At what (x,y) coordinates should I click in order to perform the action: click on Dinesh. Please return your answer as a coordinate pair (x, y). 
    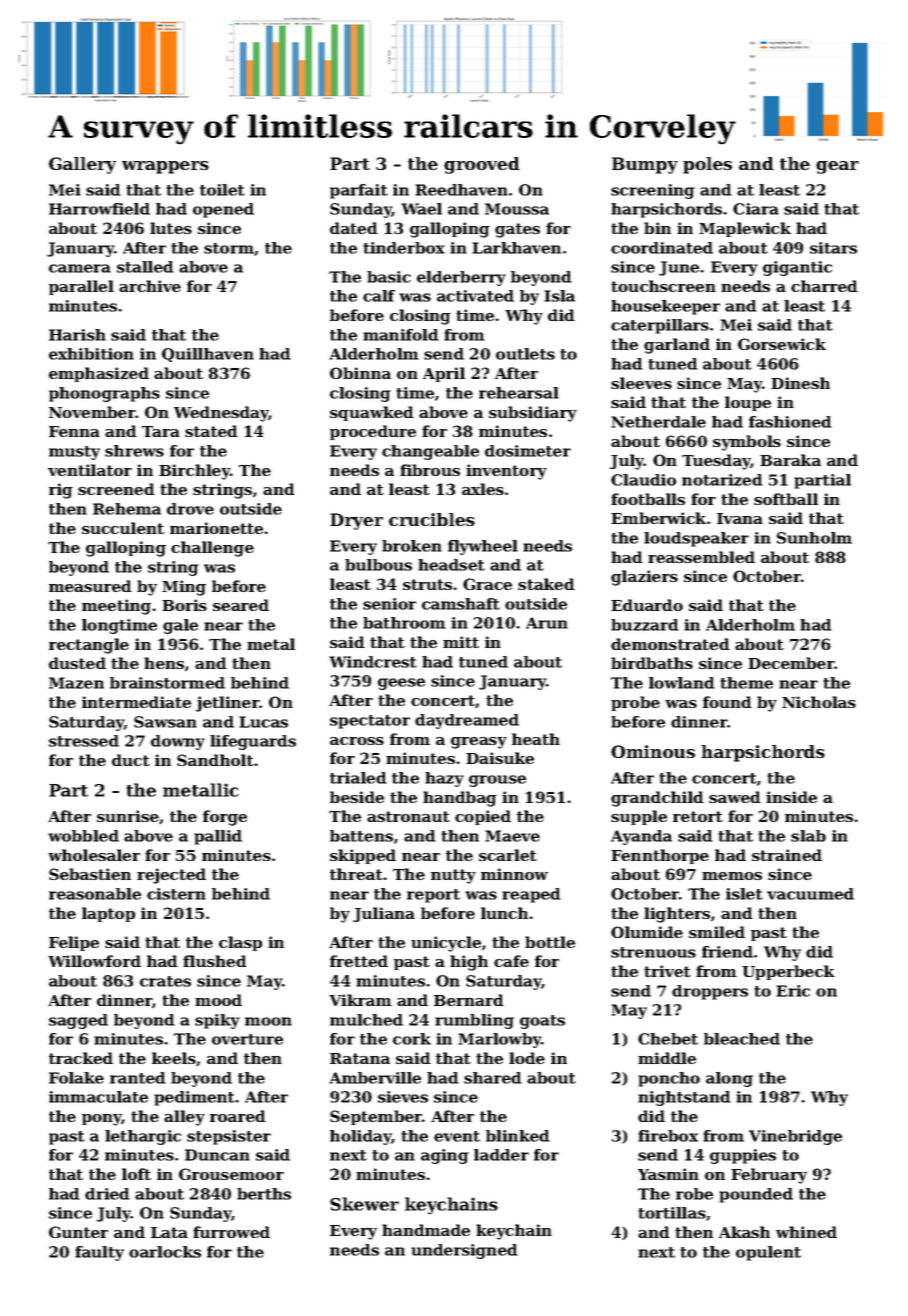
    Looking at the image, I should click on (800, 383).
